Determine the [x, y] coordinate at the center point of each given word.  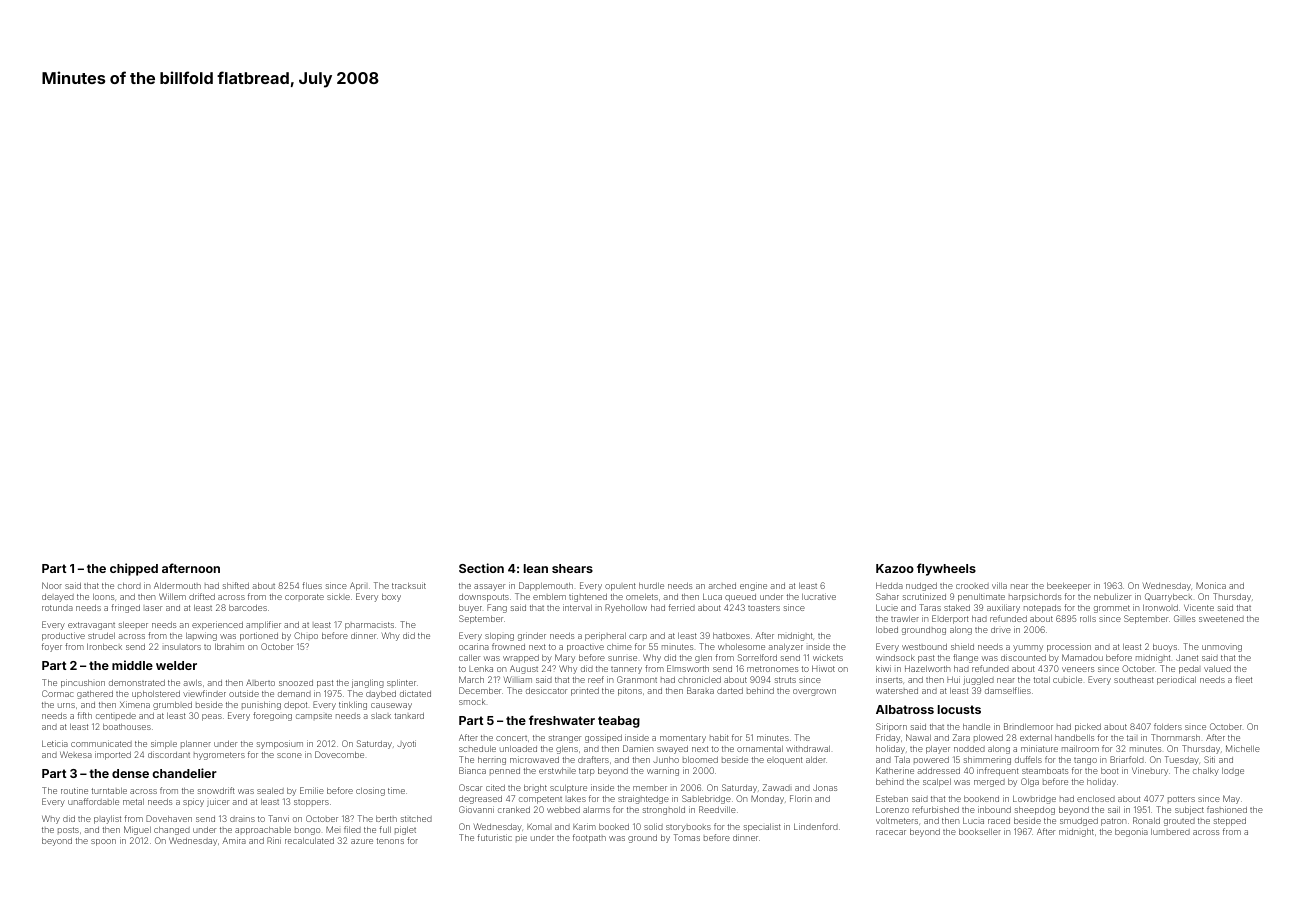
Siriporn [891, 727]
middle [132, 665]
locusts [959, 709]
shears [572, 568]
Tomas [687, 837]
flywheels [946, 569]
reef [596, 679]
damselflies [1008, 690]
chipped [134, 569]
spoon [103, 842]
